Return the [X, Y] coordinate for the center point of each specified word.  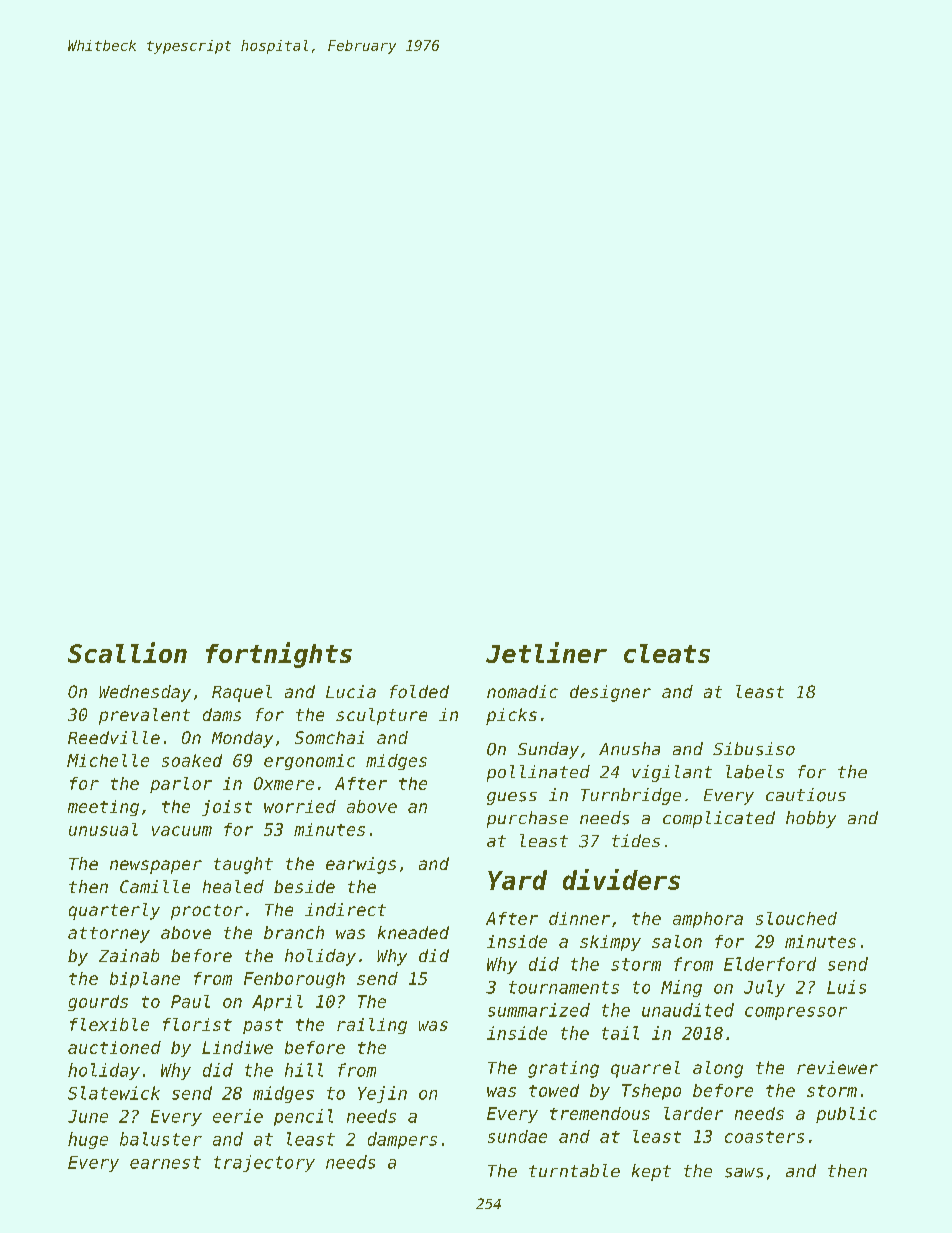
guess [512, 798]
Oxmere [284, 783]
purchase [527, 819]
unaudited [688, 1010]
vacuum [182, 831]
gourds [98, 1003]
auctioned [114, 1047]
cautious [806, 795]
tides [636, 840]
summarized [539, 1010]
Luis [846, 987]
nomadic [522, 691]
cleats [667, 653]
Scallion [127, 652]
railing [372, 1026]
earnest [165, 1162]
